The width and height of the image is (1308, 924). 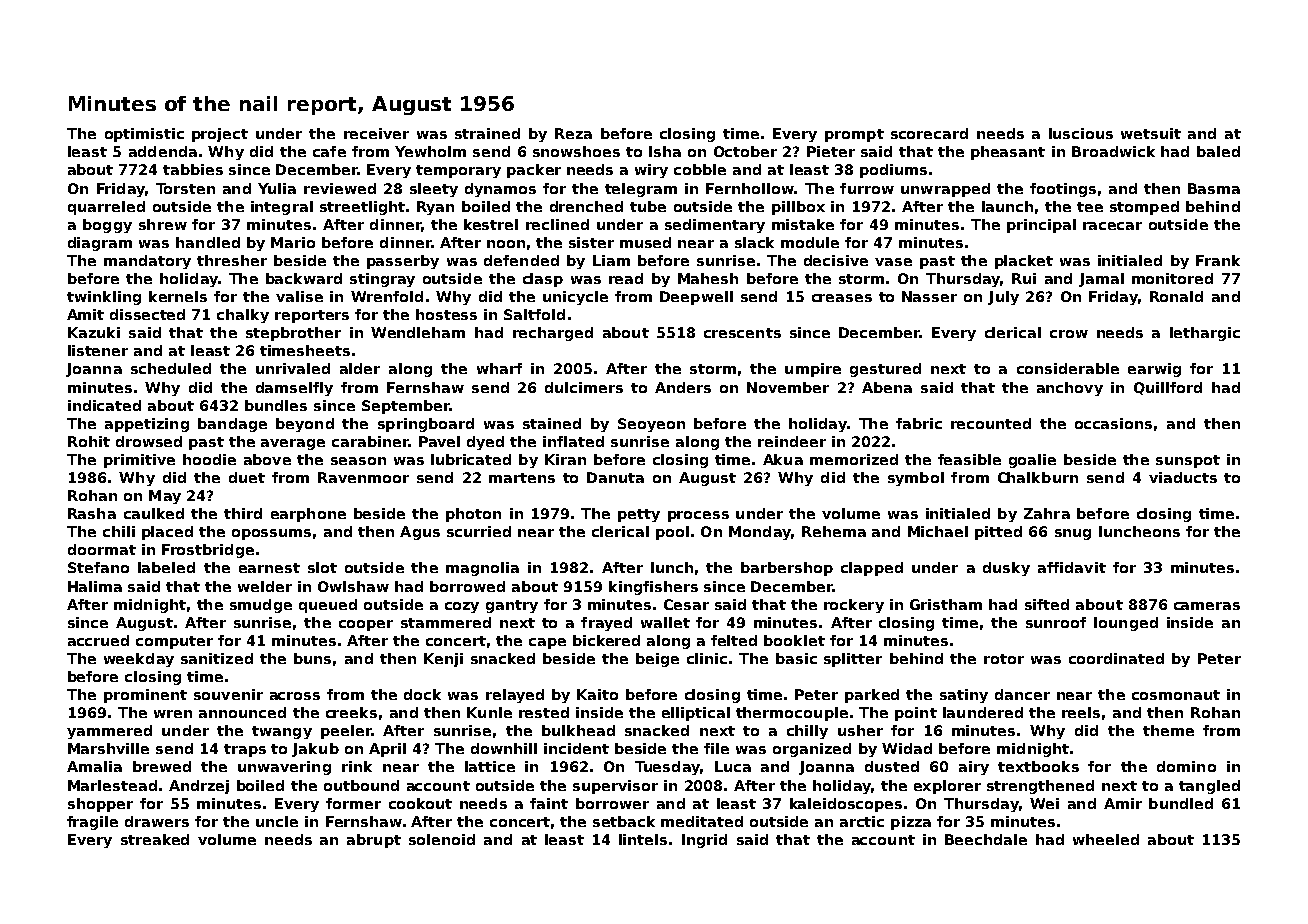 I want to click on Ingrid, so click(x=704, y=841).
